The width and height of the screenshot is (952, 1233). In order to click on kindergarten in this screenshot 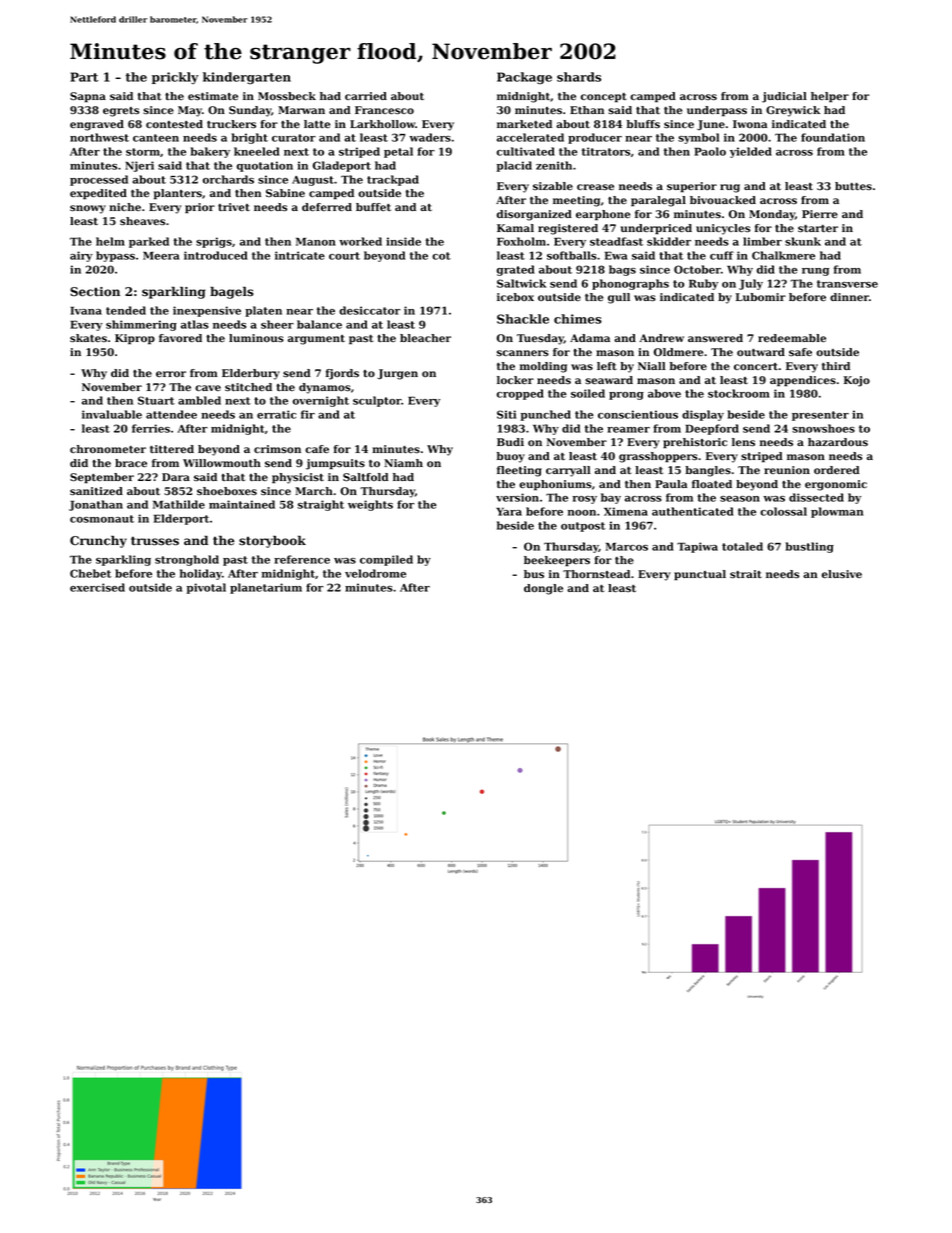, I will do `click(247, 78)`.
